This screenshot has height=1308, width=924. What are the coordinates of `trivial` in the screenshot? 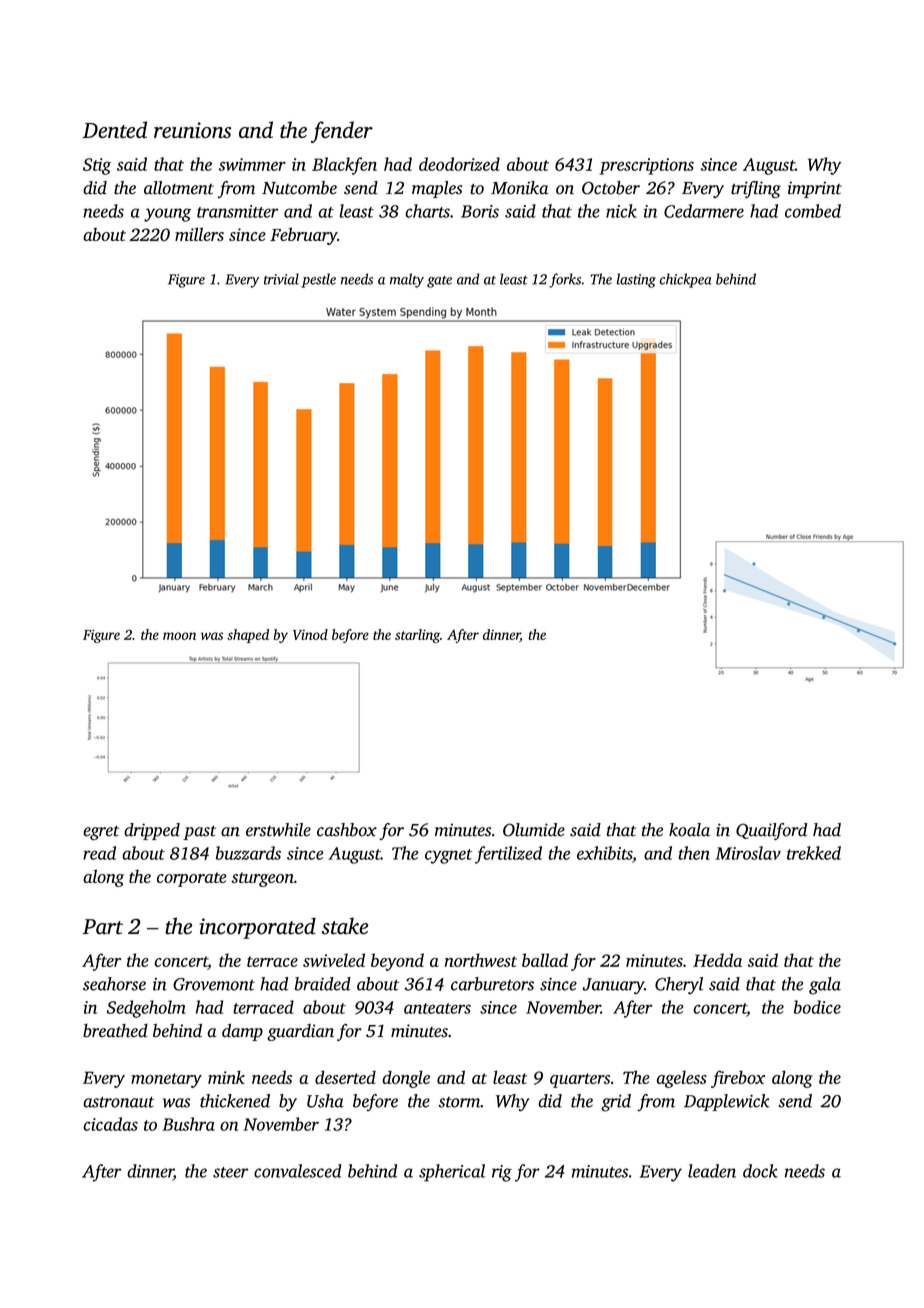 It's located at (281, 279).
